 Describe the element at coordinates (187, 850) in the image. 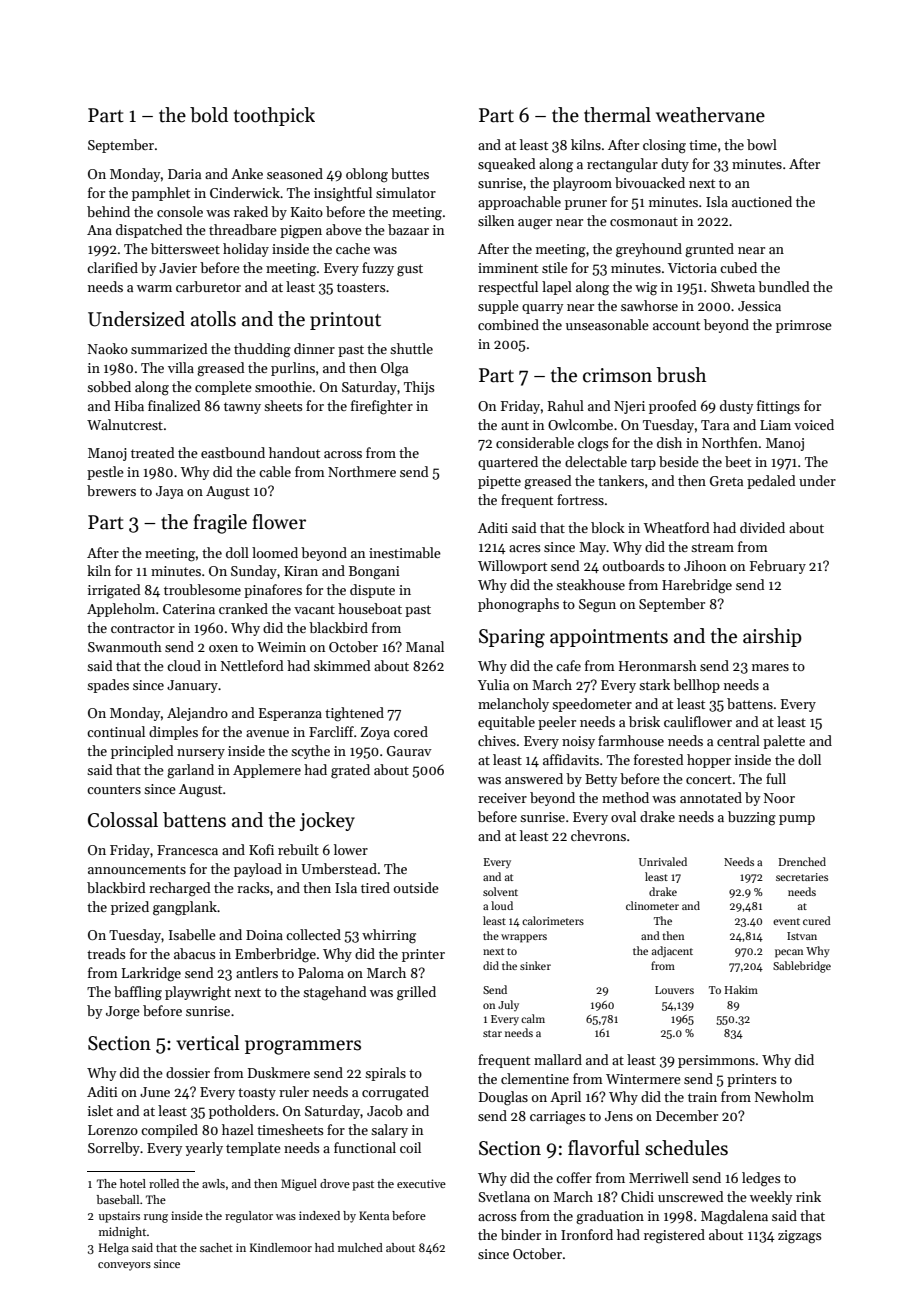

I see `Francesca` at that location.
